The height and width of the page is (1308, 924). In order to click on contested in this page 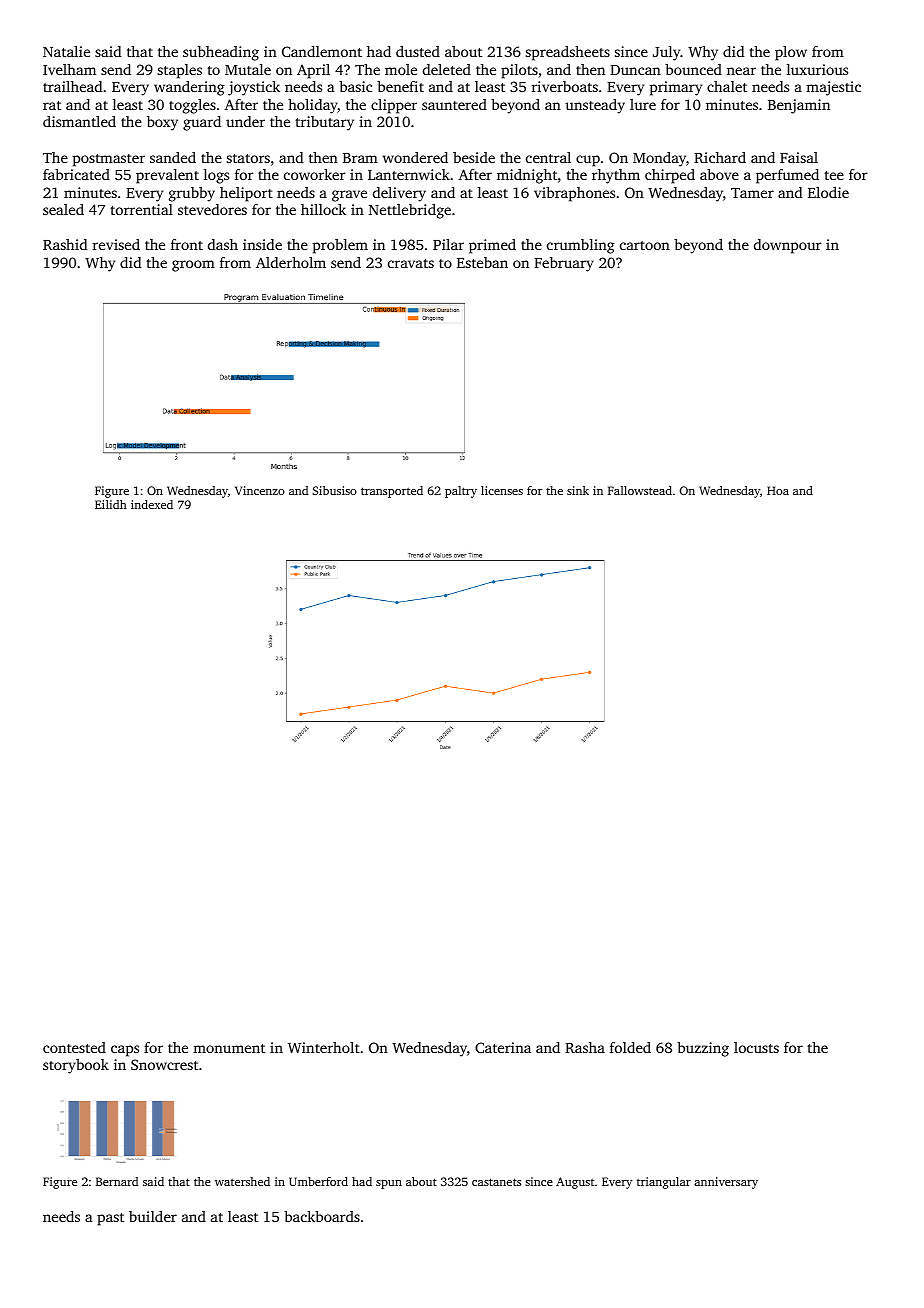, I will do `click(74, 1047)`.
